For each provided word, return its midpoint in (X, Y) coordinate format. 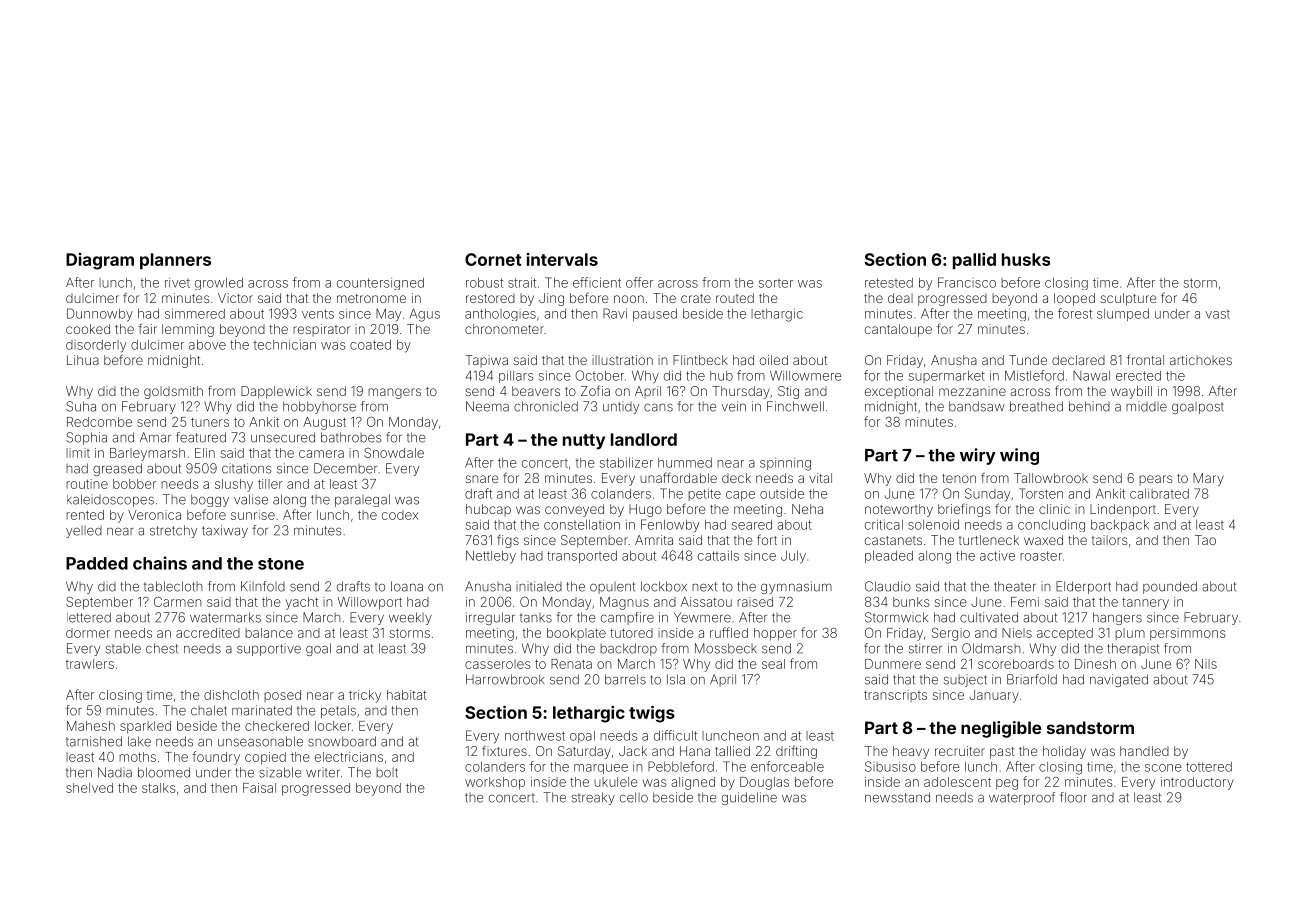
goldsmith (173, 392)
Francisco (967, 282)
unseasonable (260, 741)
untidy (621, 407)
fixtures (504, 750)
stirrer (925, 648)
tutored (631, 633)
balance (269, 633)
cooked (88, 329)
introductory (1197, 783)
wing (1019, 456)
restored (490, 298)
